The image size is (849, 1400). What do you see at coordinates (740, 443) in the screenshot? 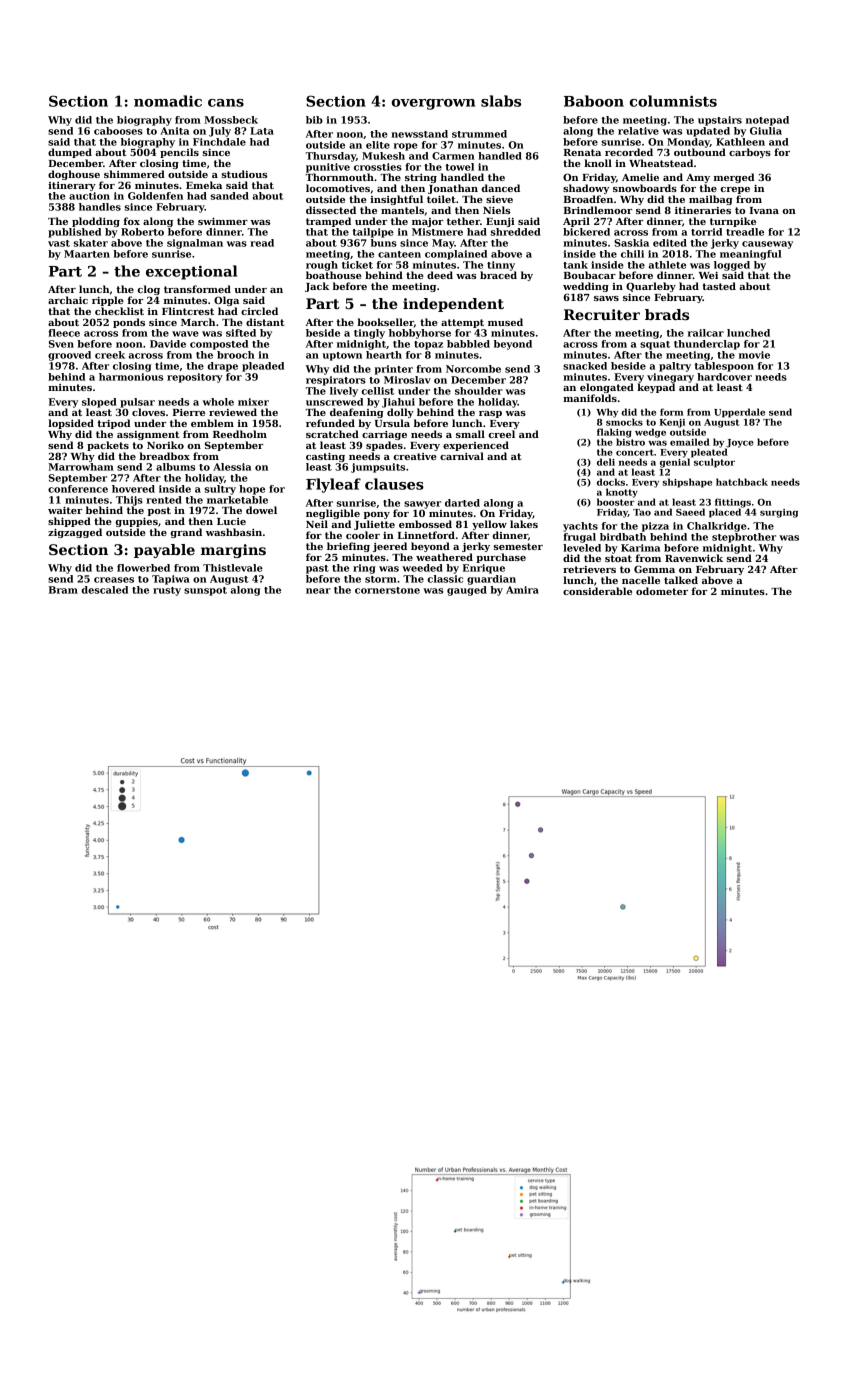
I see `Joyce` at bounding box center [740, 443].
